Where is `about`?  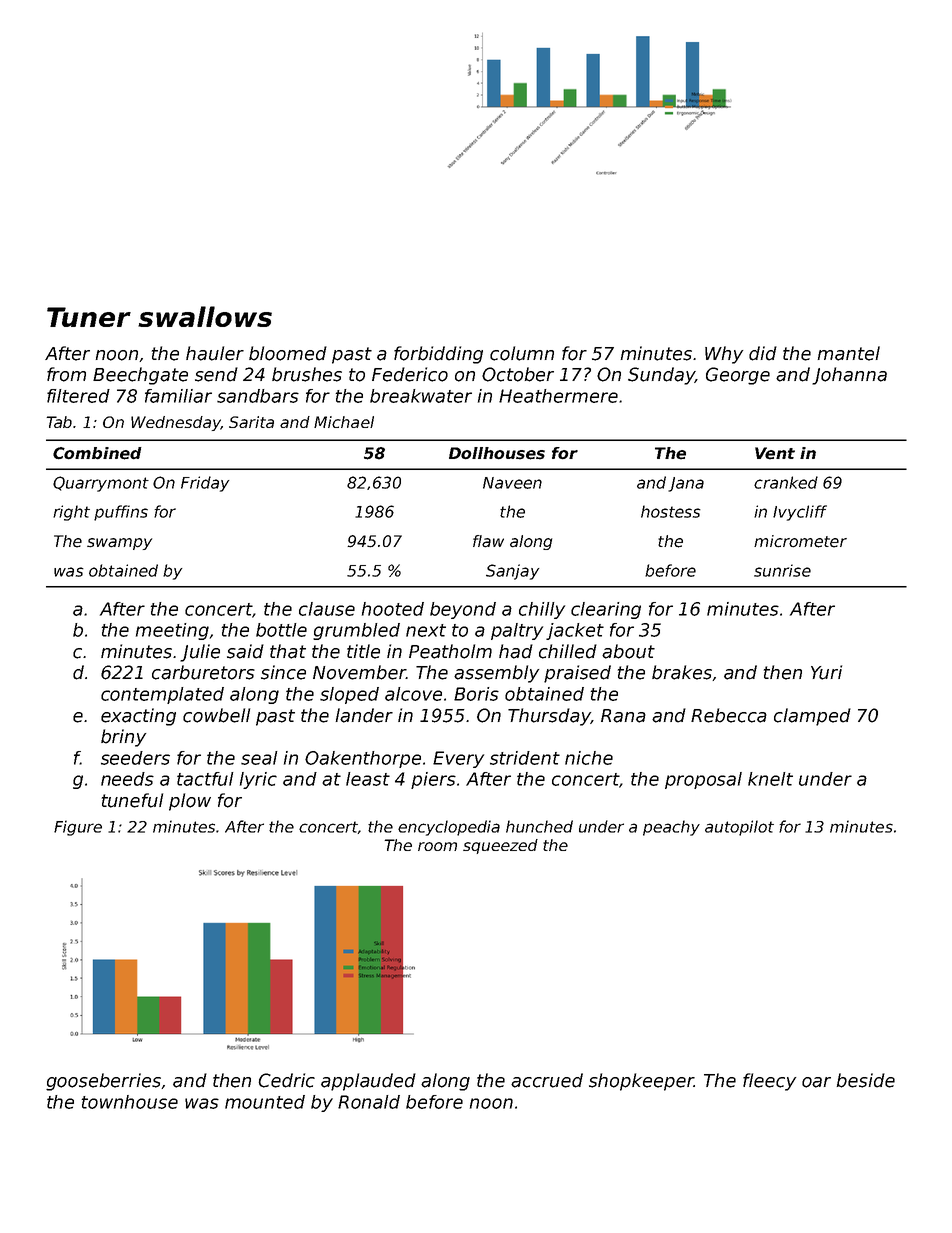 about is located at coordinates (628, 651).
